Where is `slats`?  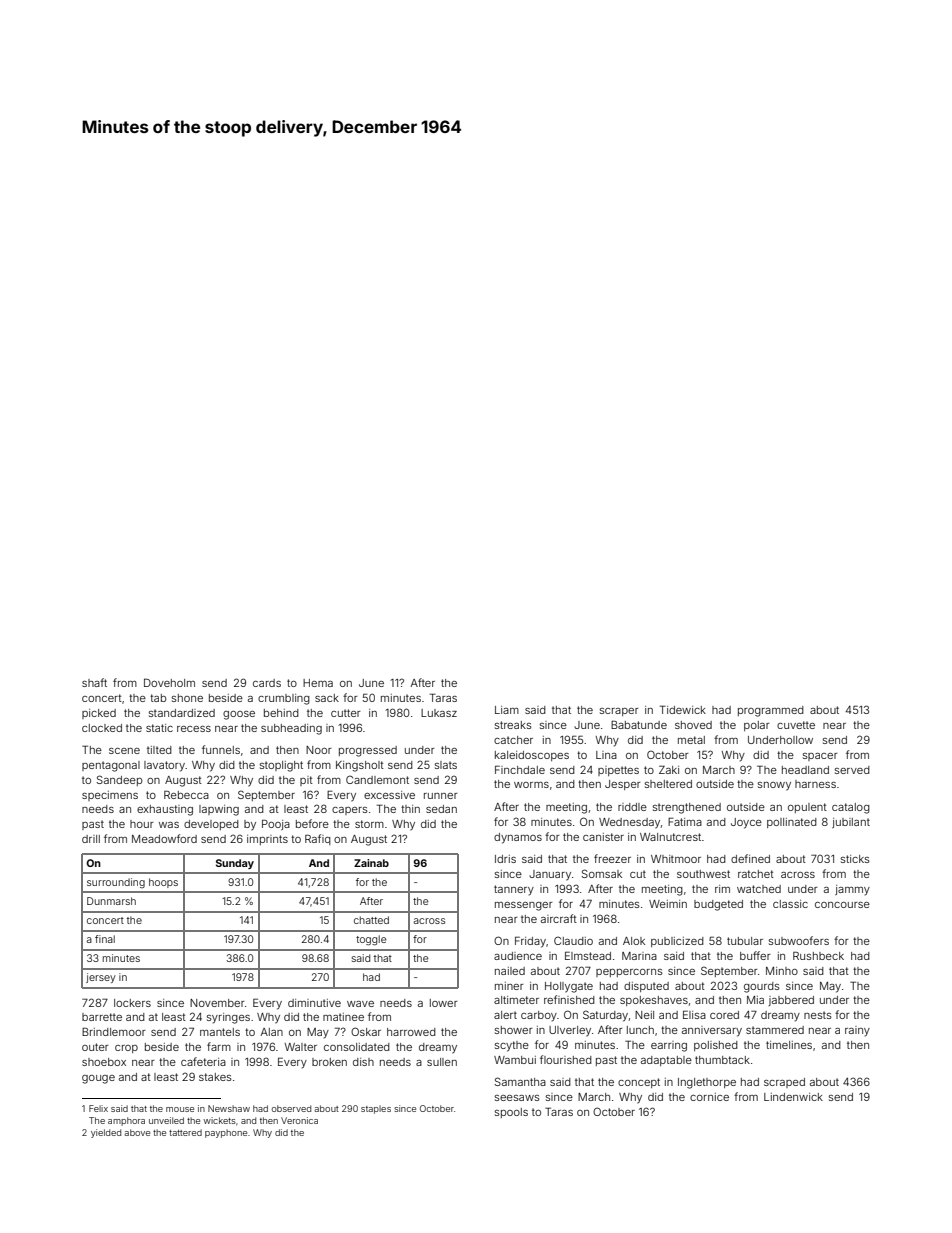 slats is located at coordinates (446, 765).
